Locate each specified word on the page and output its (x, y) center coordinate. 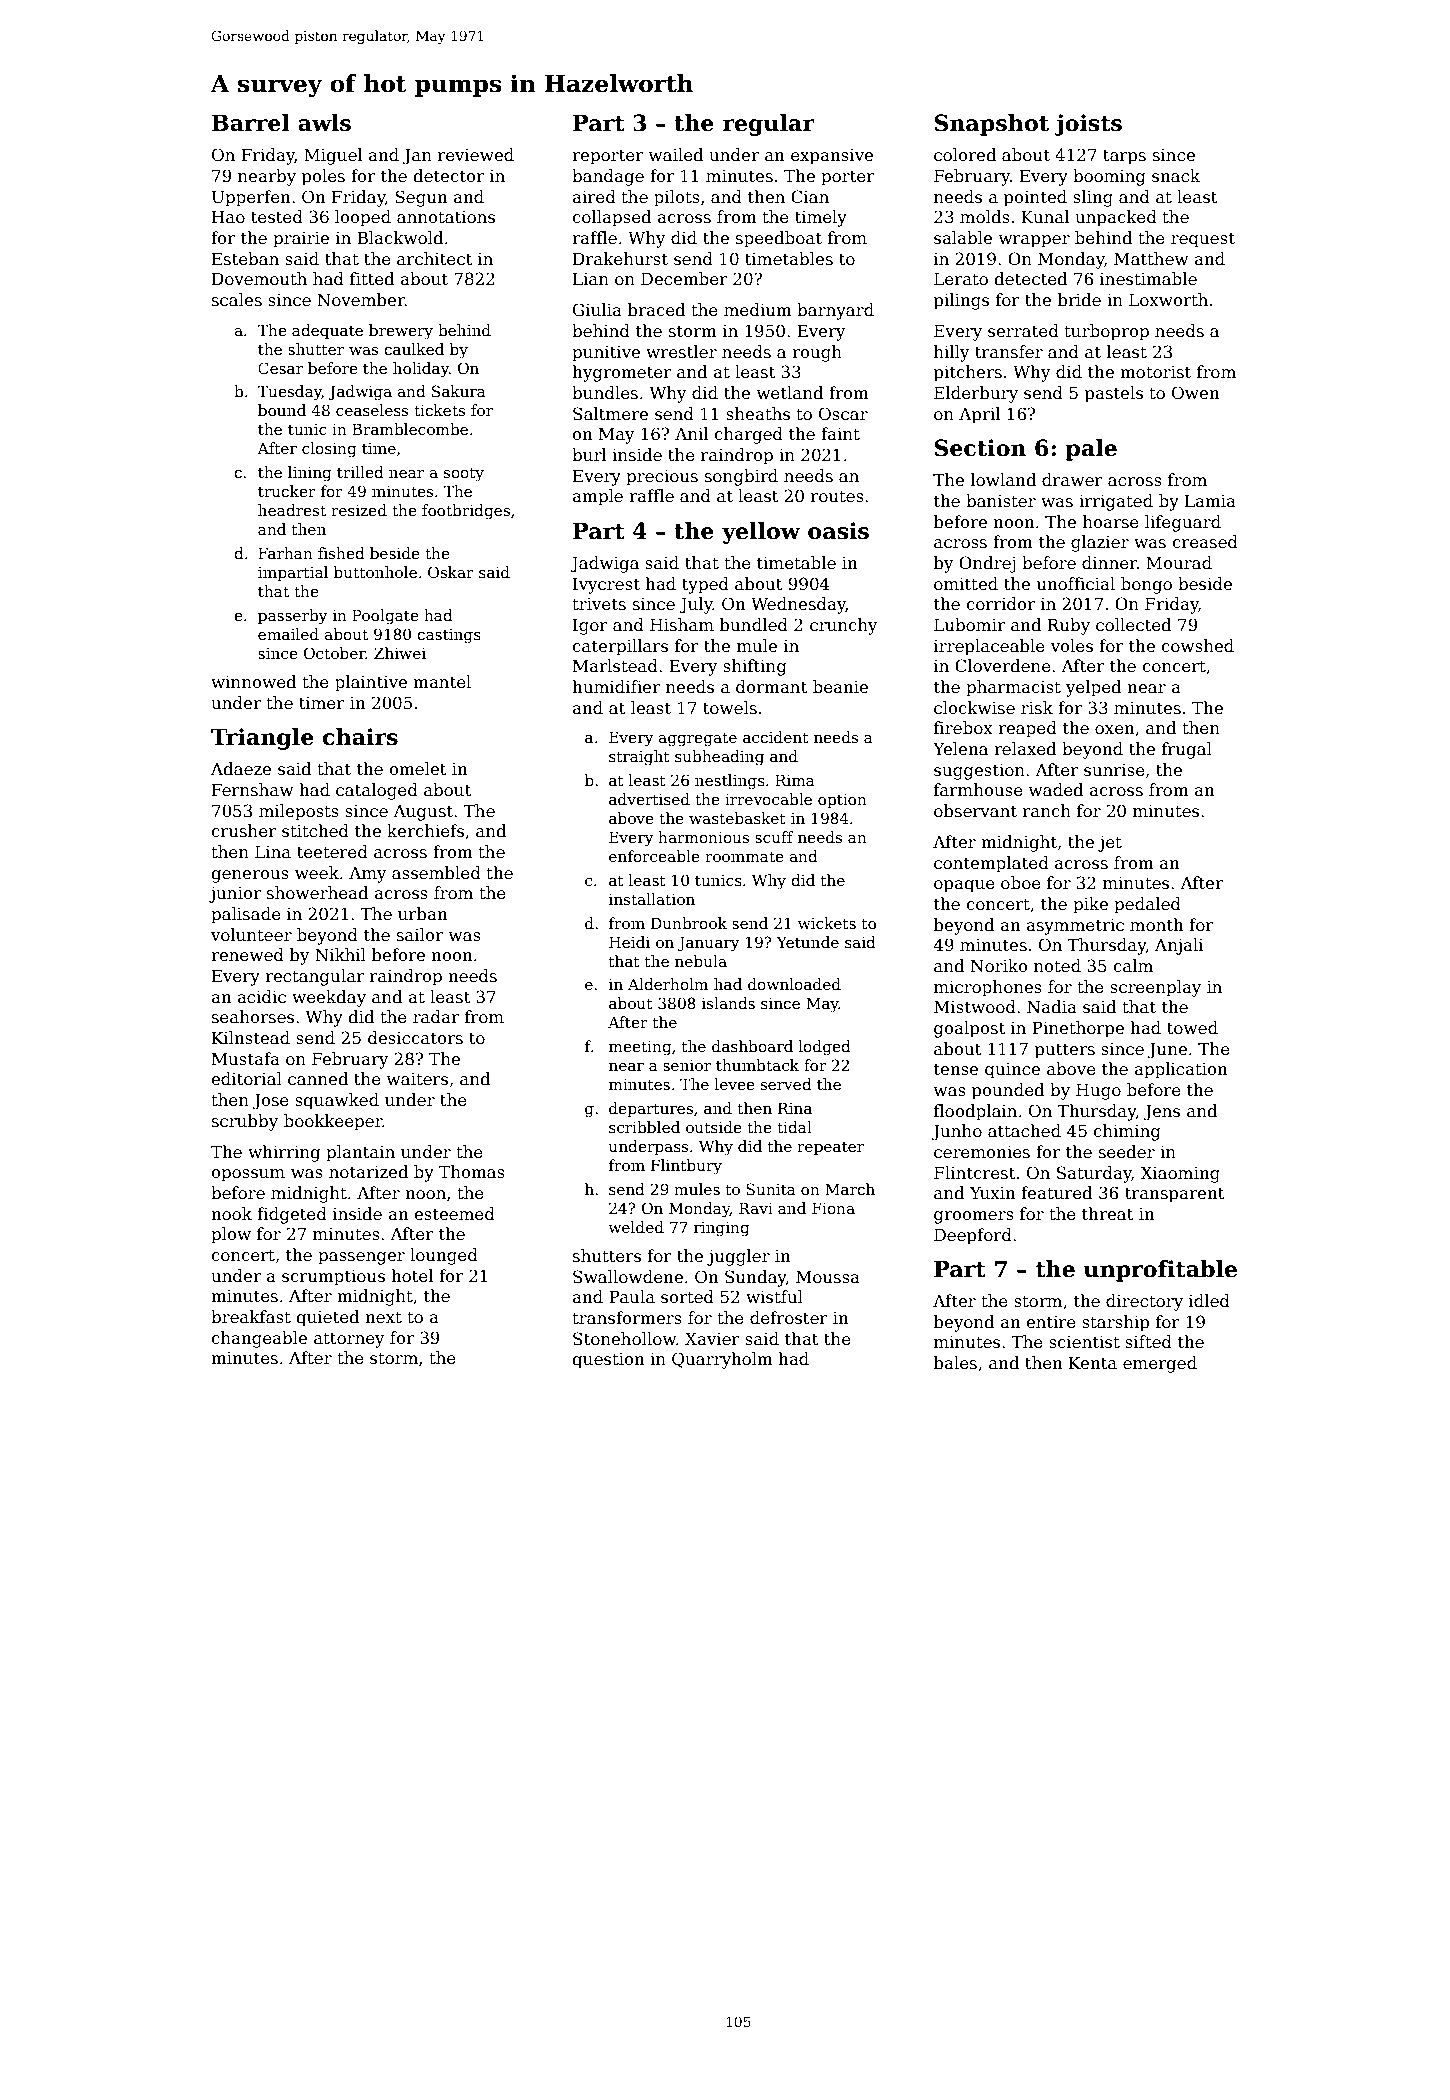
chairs (360, 737)
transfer (1009, 352)
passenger (361, 1258)
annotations (446, 217)
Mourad (1179, 563)
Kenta (1093, 1363)
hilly (951, 353)
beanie (840, 687)
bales (955, 1363)
